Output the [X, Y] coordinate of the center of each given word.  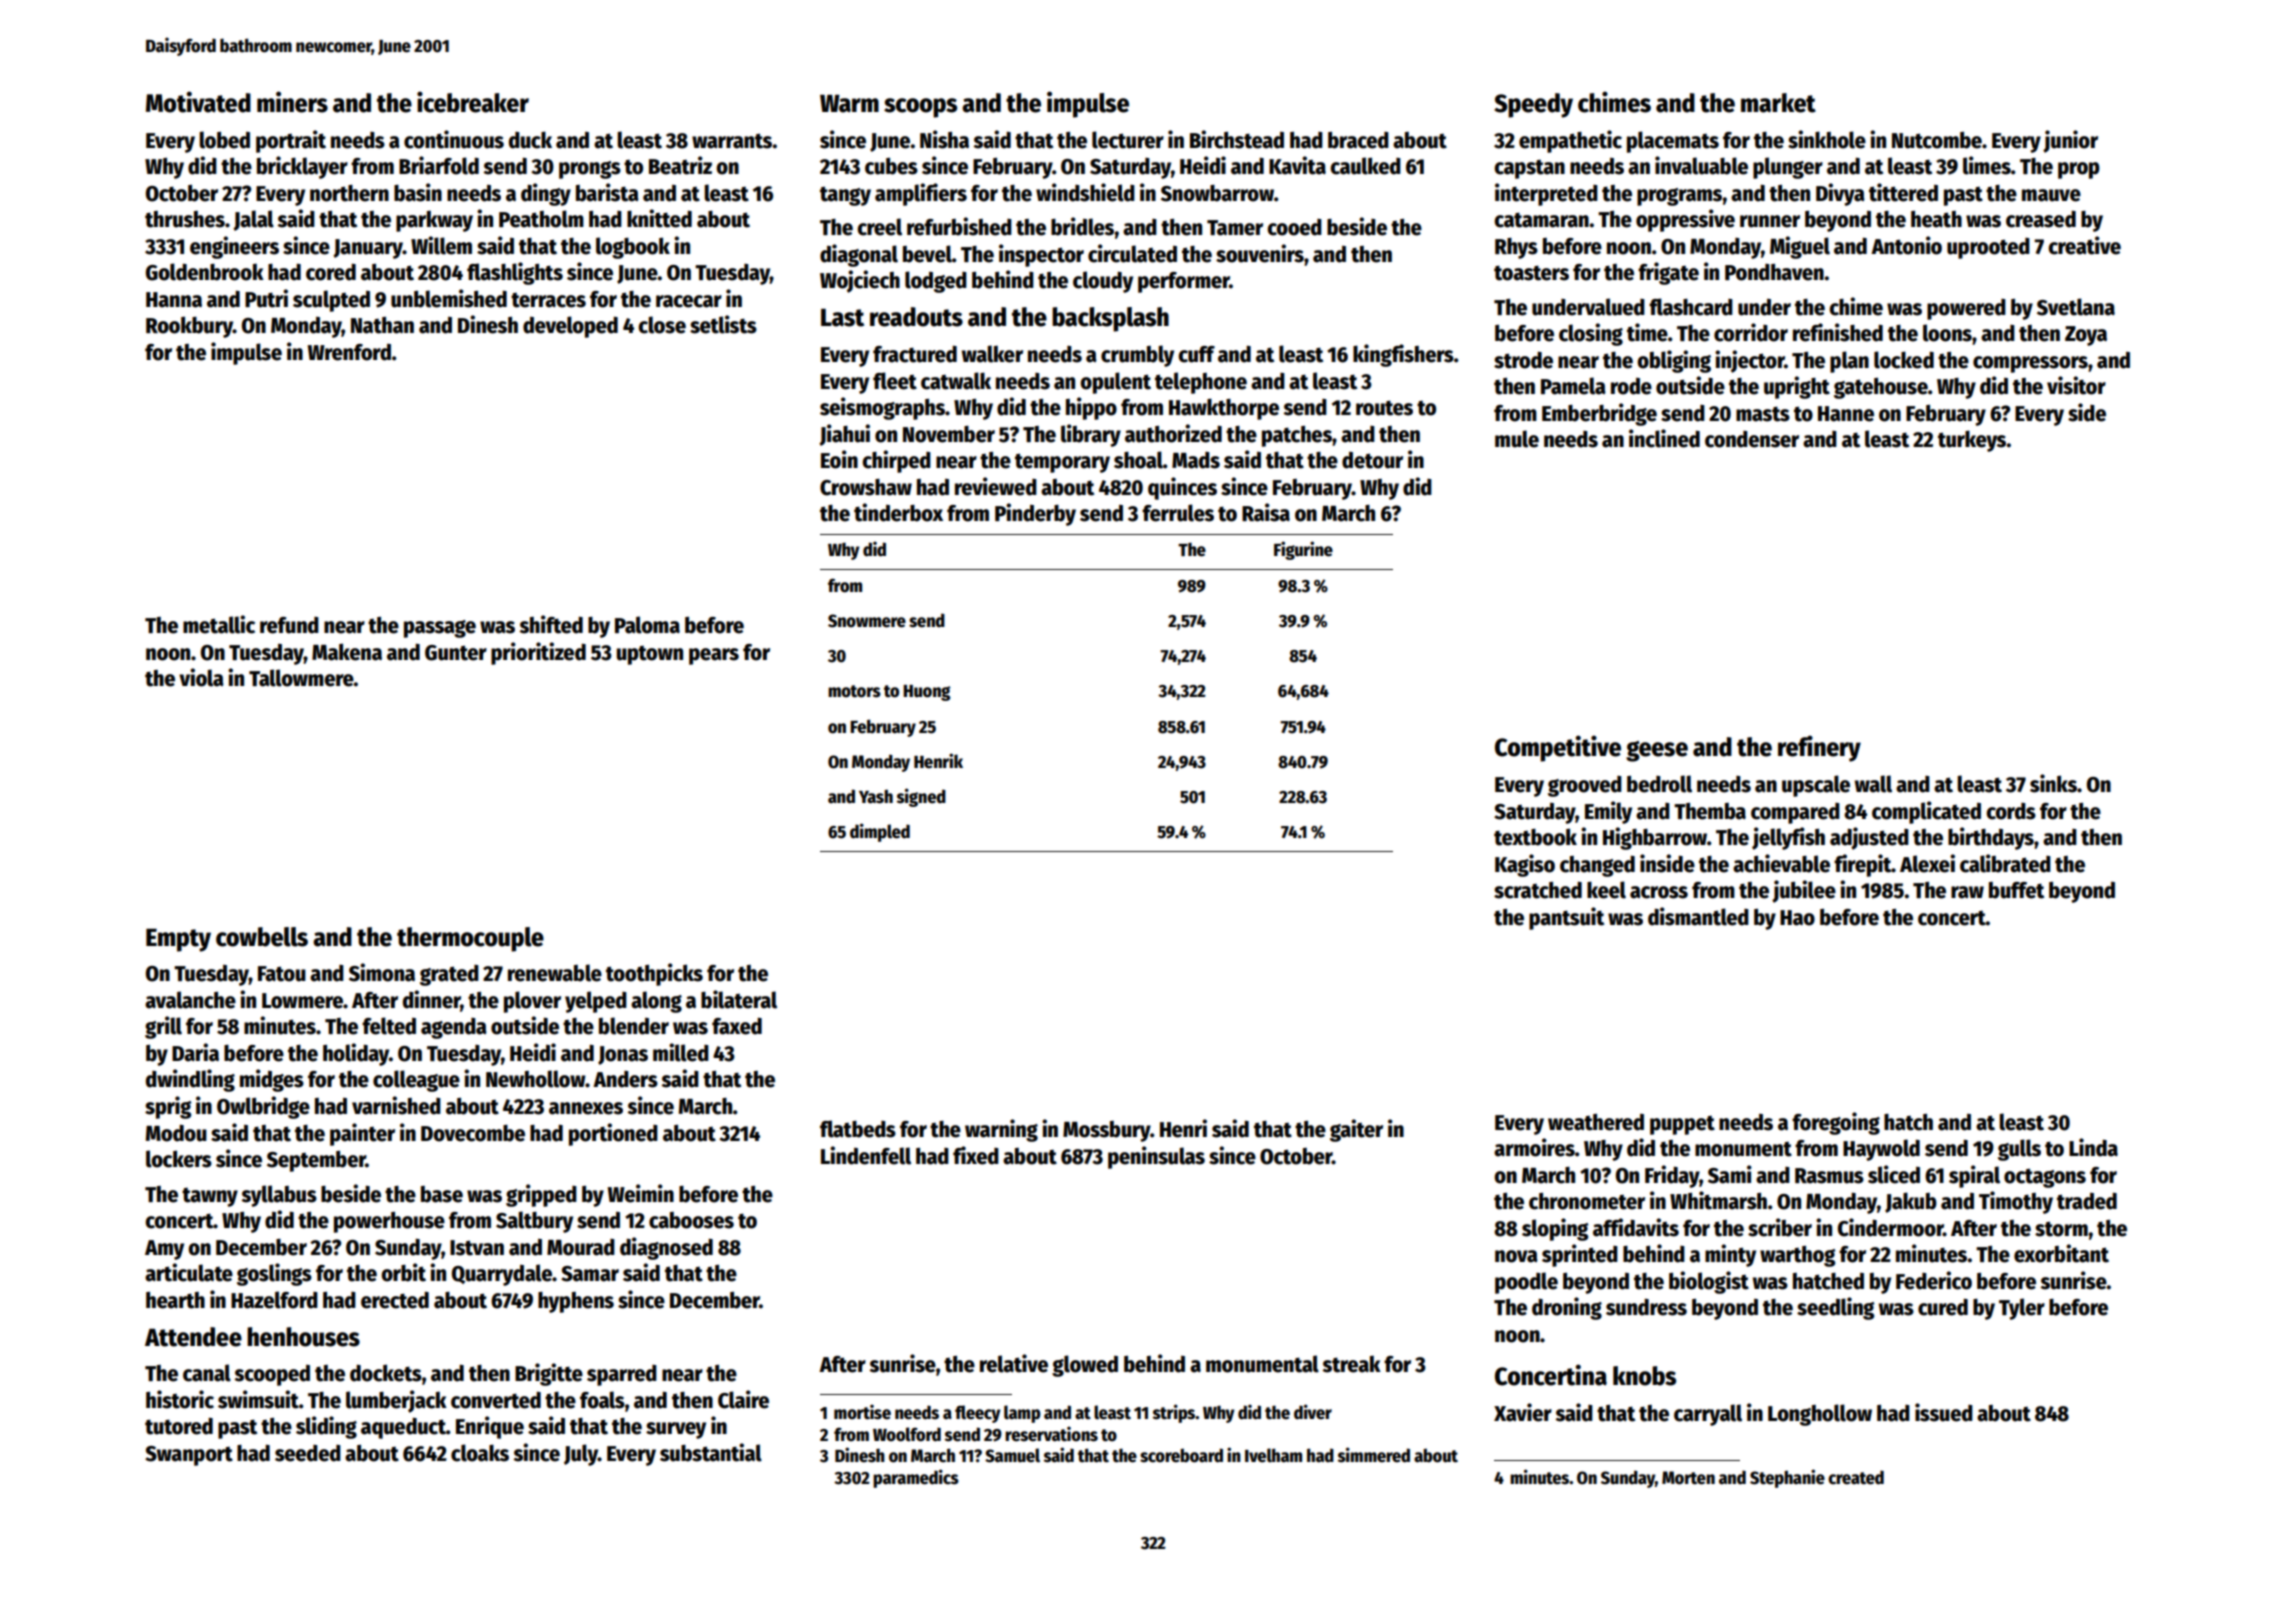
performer [1184, 282]
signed [921, 797]
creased [2041, 219]
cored [331, 272]
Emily [1608, 812]
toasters [1531, 273]
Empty [178, 940]
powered [1966, 309]
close [662, 325]
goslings [274, 1274]
